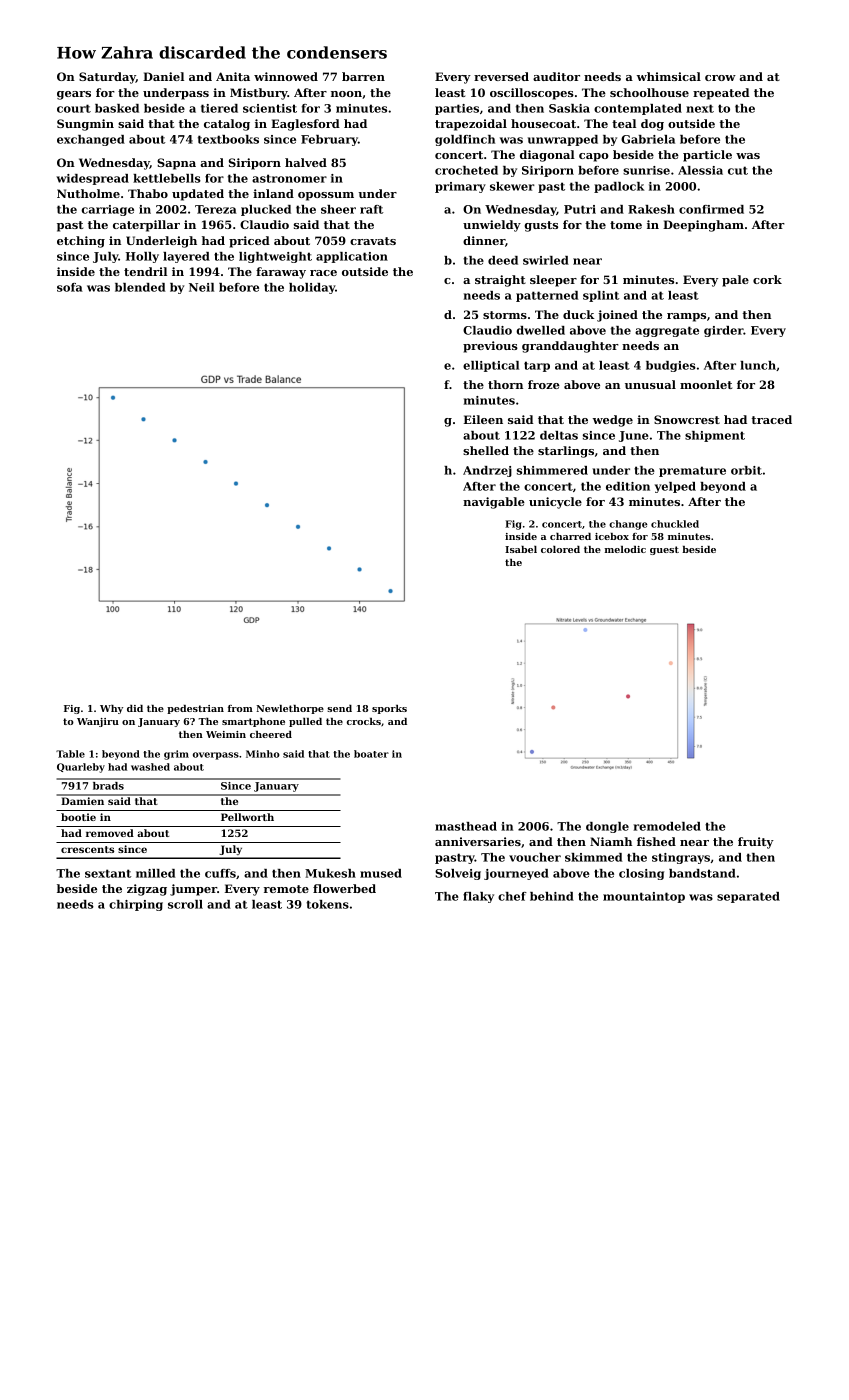  What do you see at coordinates (201, 287) in the image?
I see `Neil` at bounding box center [201, 287].
